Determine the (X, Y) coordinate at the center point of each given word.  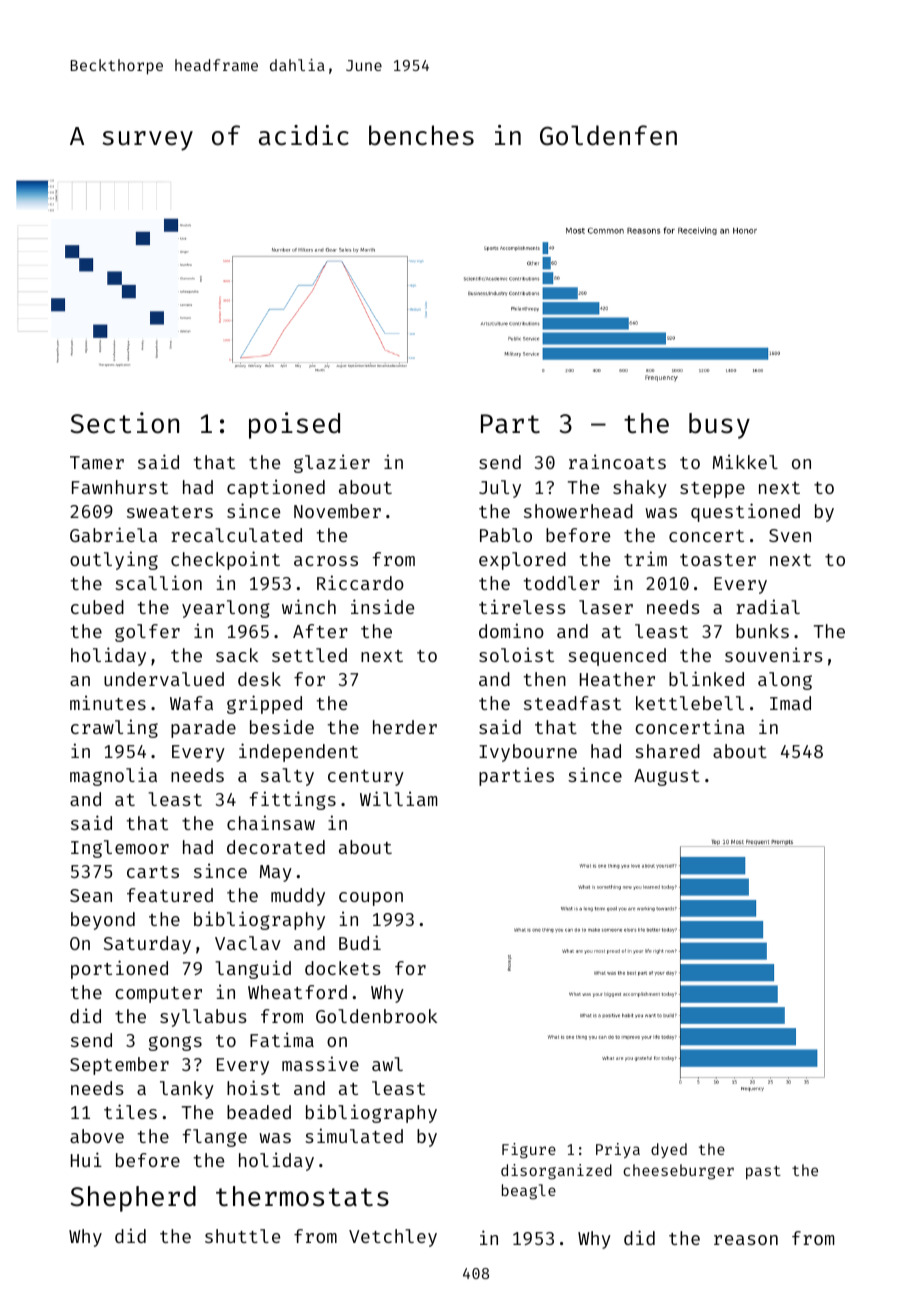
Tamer (97, 462)
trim (645, 558)
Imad (790, 703)
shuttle (242, 1236)
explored (522, 561)
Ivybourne (528, 753)
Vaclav (248, 943)
